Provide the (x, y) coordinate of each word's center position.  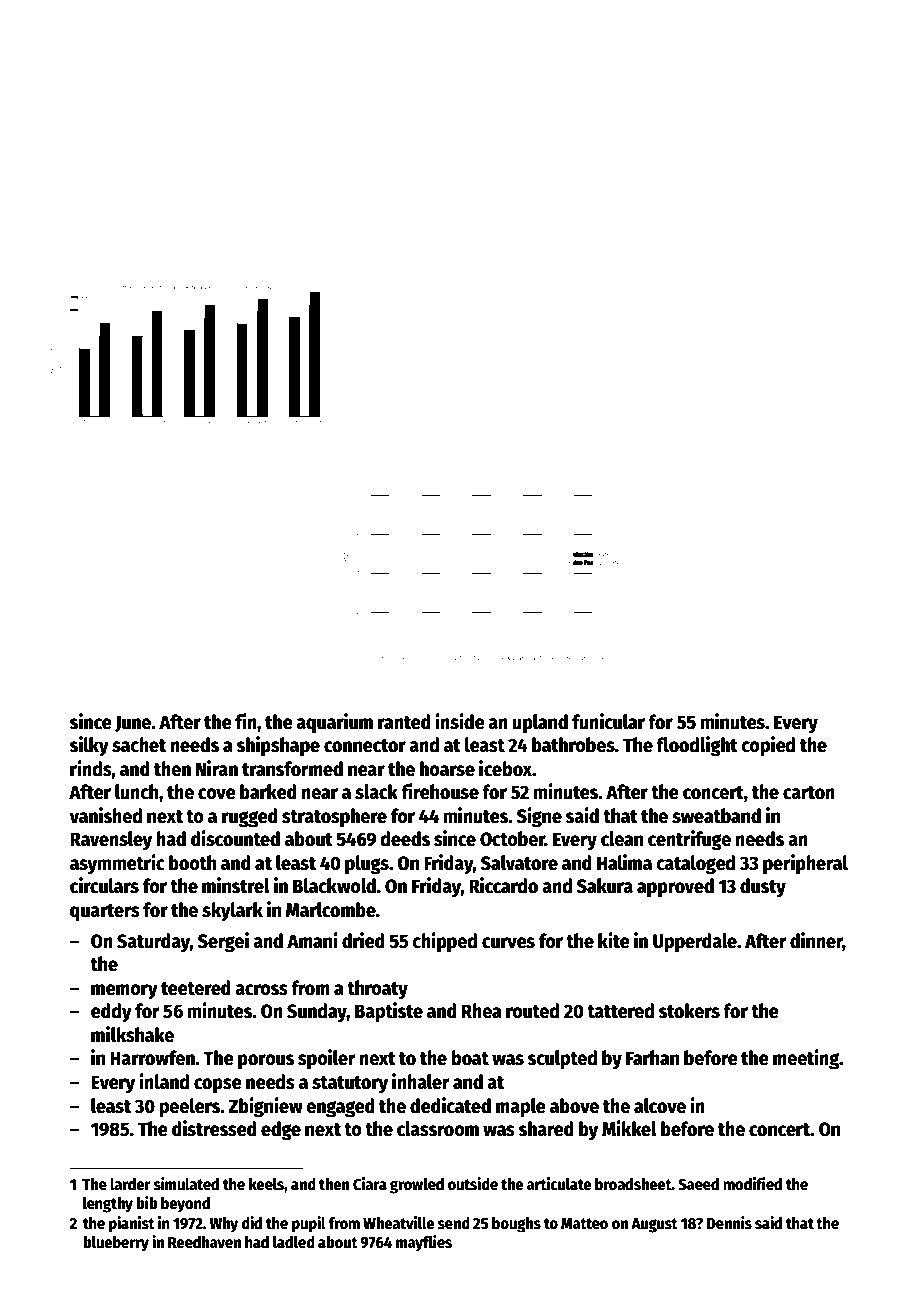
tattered (620, 1011)
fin (246, 721)
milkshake (132, 1034)
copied (768, 746)
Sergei (223, 942)
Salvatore (519, 863)
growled (417, 1186)
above (574, 1106)
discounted (235, 838)
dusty (763, 887)
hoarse (447, 769)
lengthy (108, 1205)
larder (130, 1184)
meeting (806, 1059)
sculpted (562, 1059)
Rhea (482, 1011)
